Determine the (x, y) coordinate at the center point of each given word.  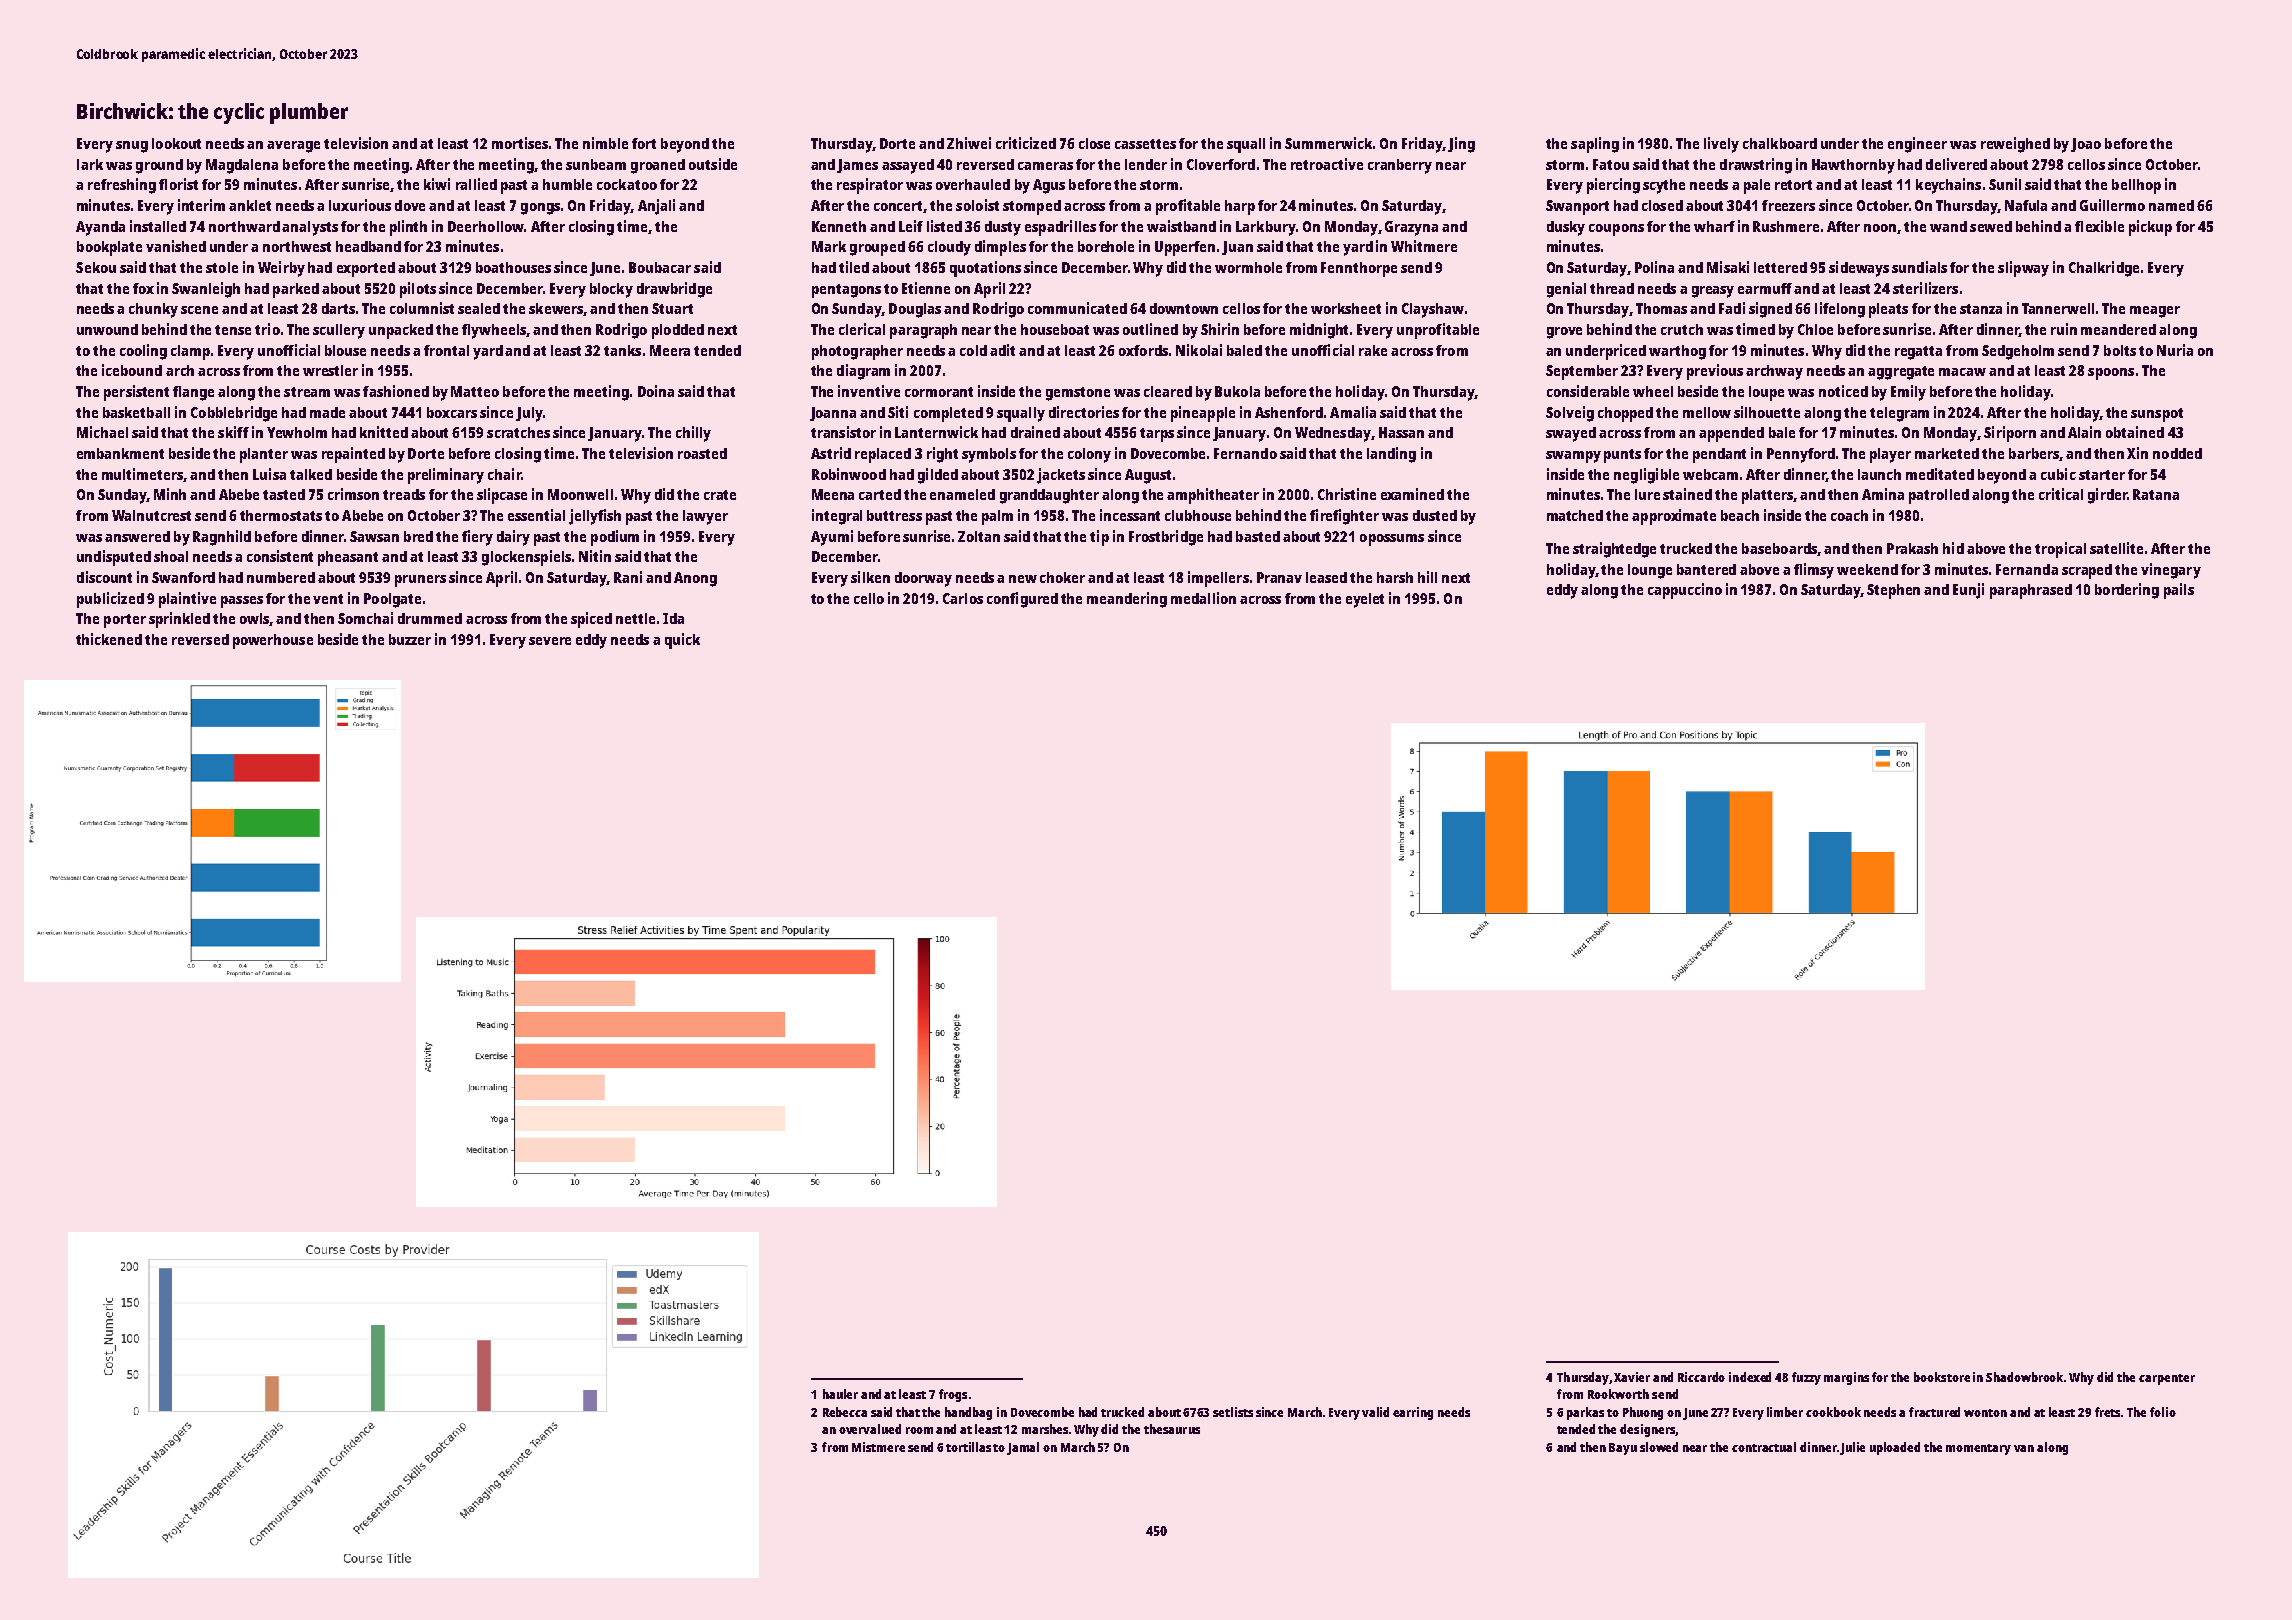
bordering (2127, 591)
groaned (658, 166)
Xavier (1632, 1377)
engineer (1917, 145)
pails (2179, 591)
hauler (840, 1394)
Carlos (963, 598)
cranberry (1400, 166)
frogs (953, 1395)
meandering (1127, 600)
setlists (1233, 1412)
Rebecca (845, 1412)
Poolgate (392, 600)
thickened (109, 639)
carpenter (2167, 1379)
